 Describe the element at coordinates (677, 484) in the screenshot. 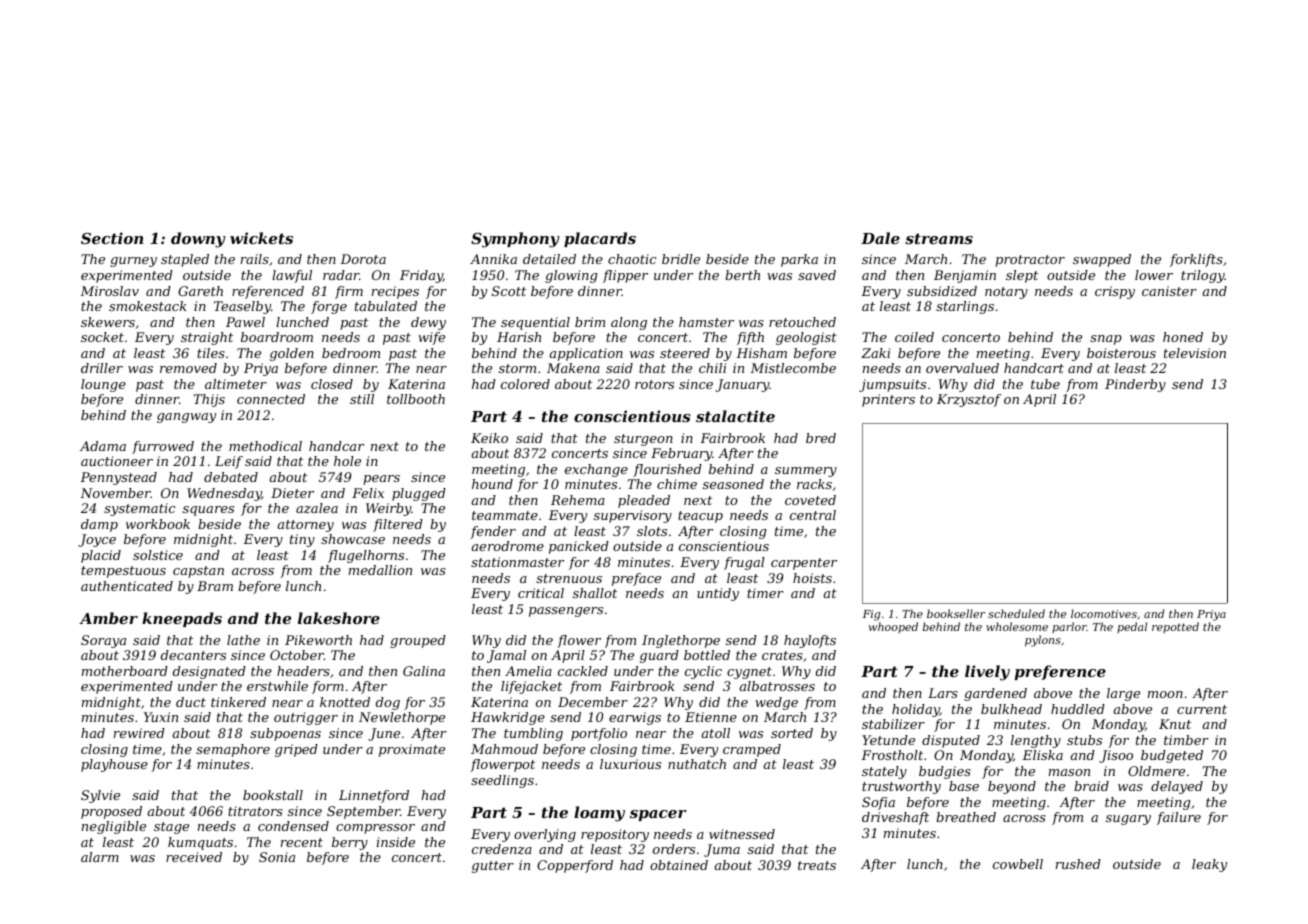

I see `chime` at that location.
